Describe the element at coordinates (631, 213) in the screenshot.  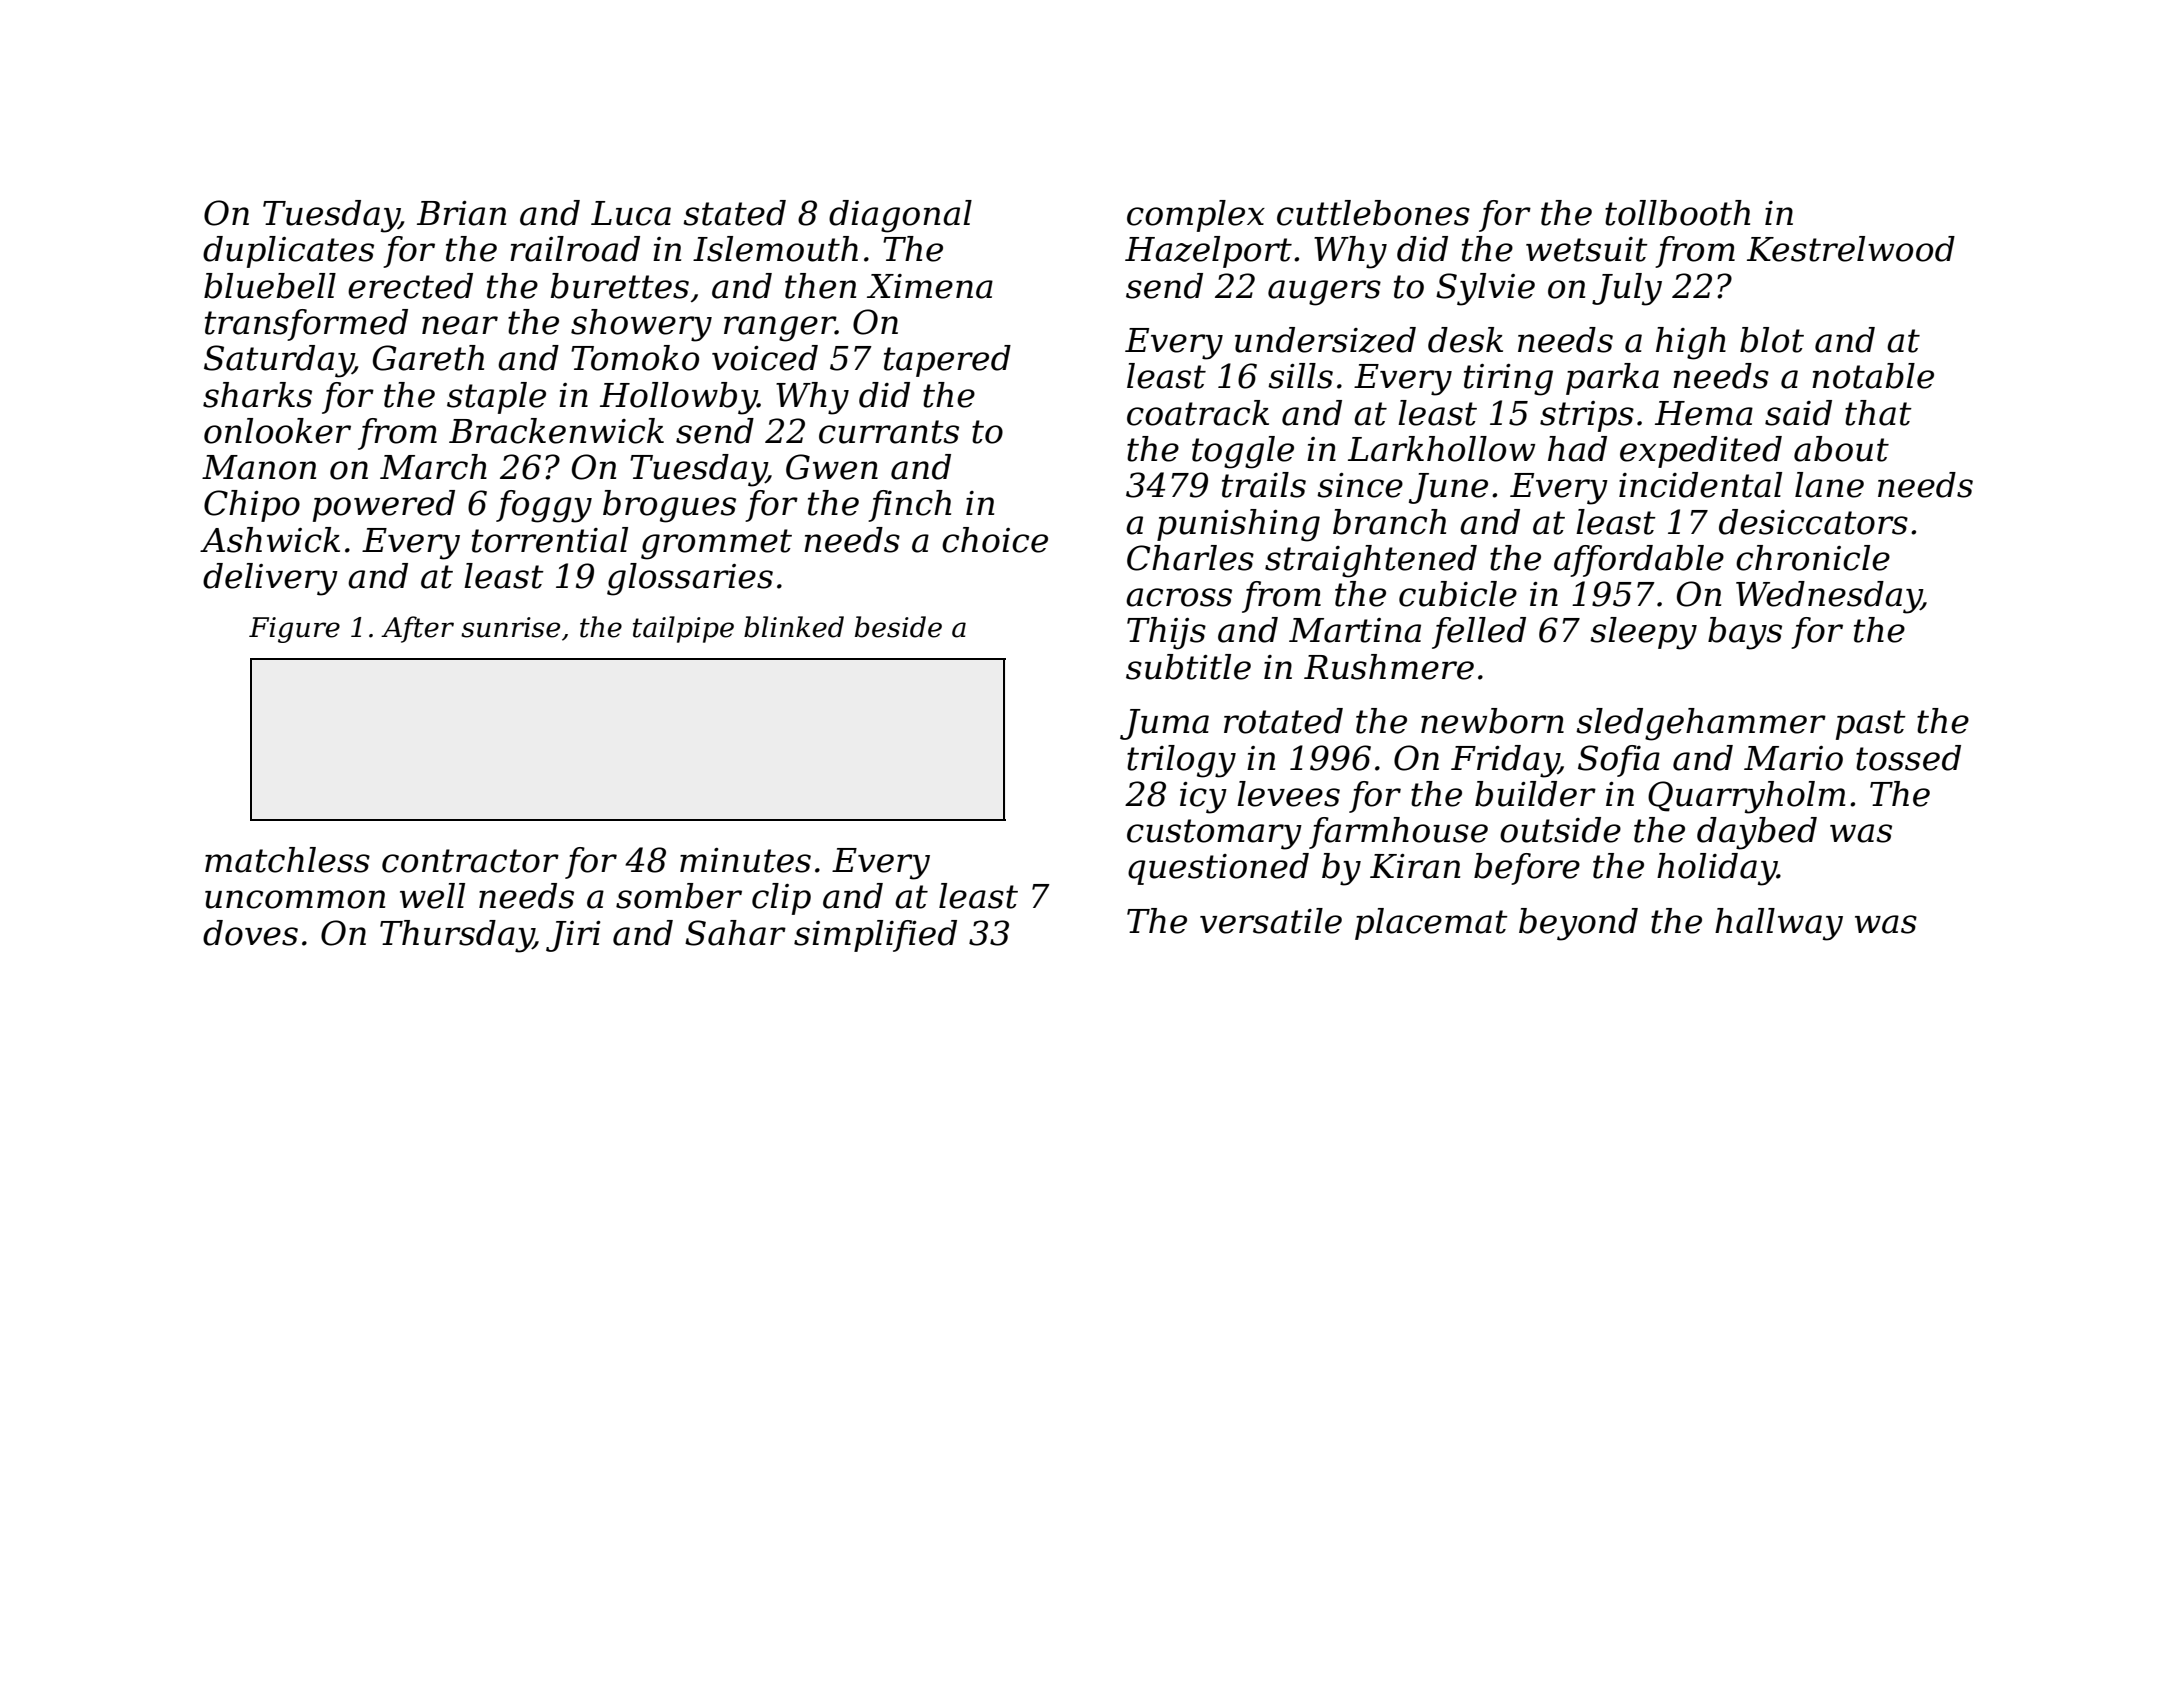
I see `Luca` at that location.
